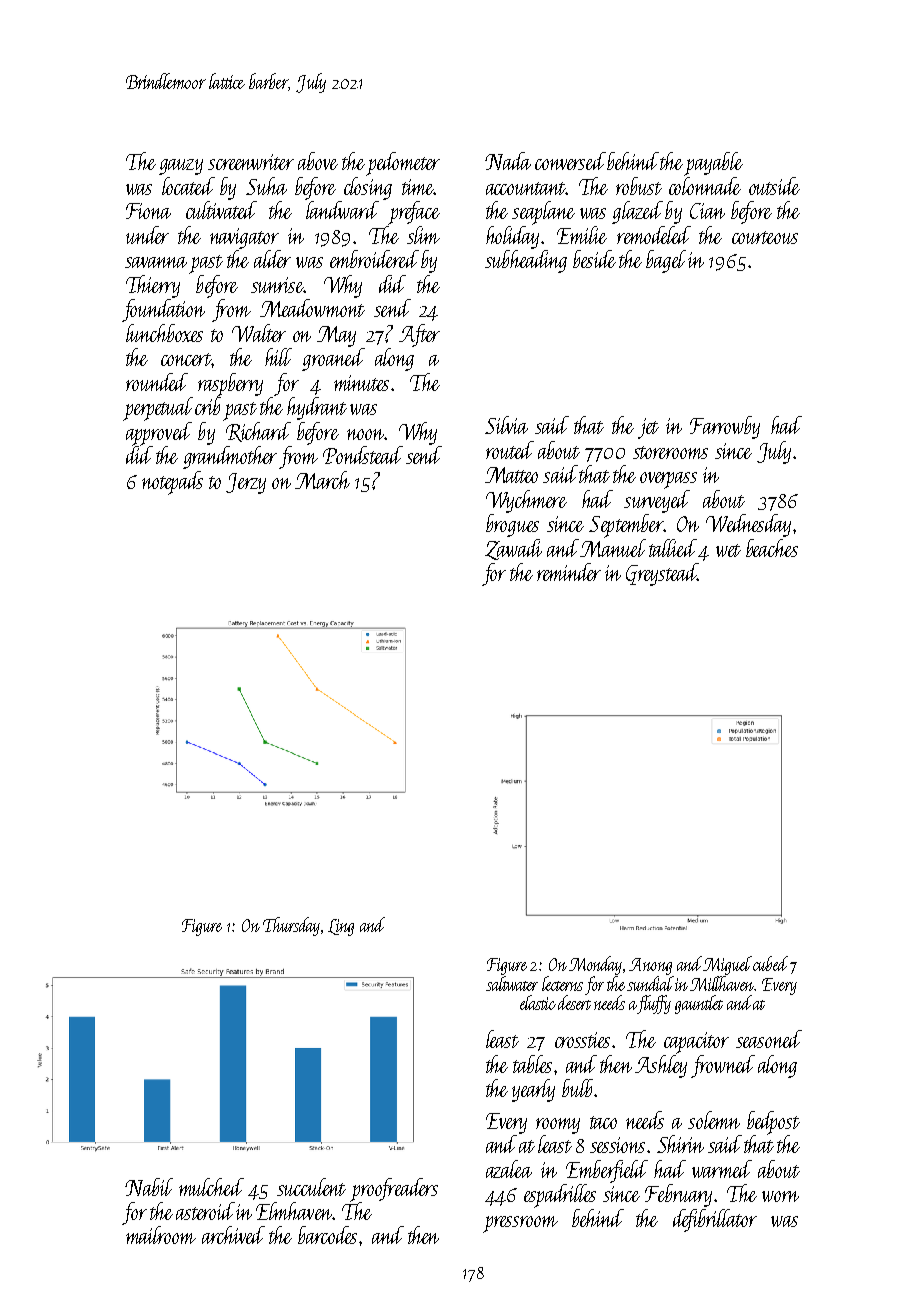 The width and height of the screenshot is (924, 1311). What do you see at coordinates (509, 1169) in the screenshot?
I see `azalea` at bounding box center [509, 1169].
